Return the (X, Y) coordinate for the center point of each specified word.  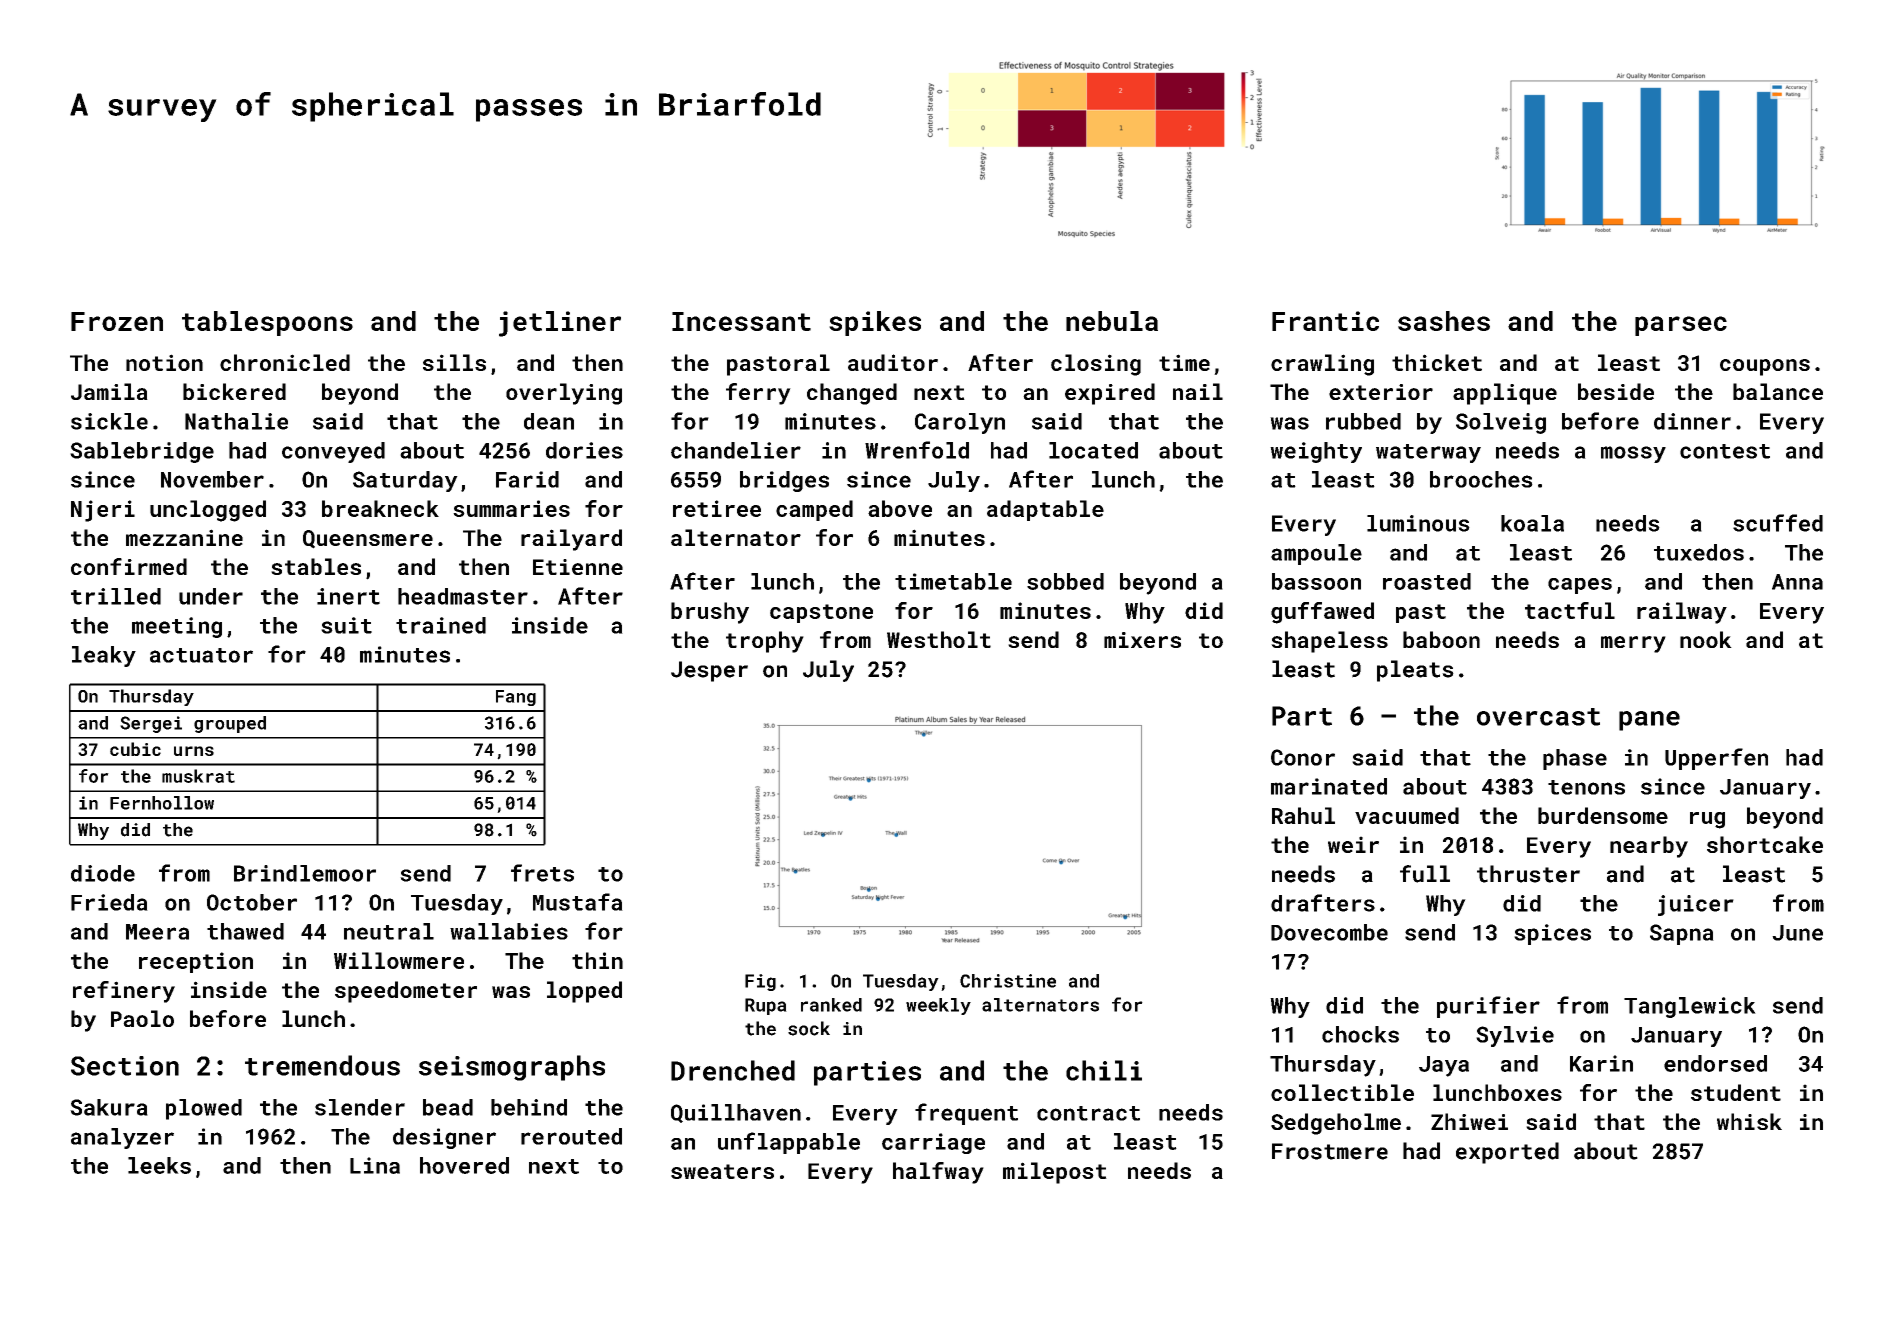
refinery (124, 992)
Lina (375, 1165)
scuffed (1778, 523)
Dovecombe (1329, 932)
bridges (784, 481)
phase (1575, 759)
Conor (1303, 757)
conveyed (333, 452)
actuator (201, 655)
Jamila (109, 391)
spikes (875, 323)
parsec (1681, 326)
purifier (1488, 1007)
